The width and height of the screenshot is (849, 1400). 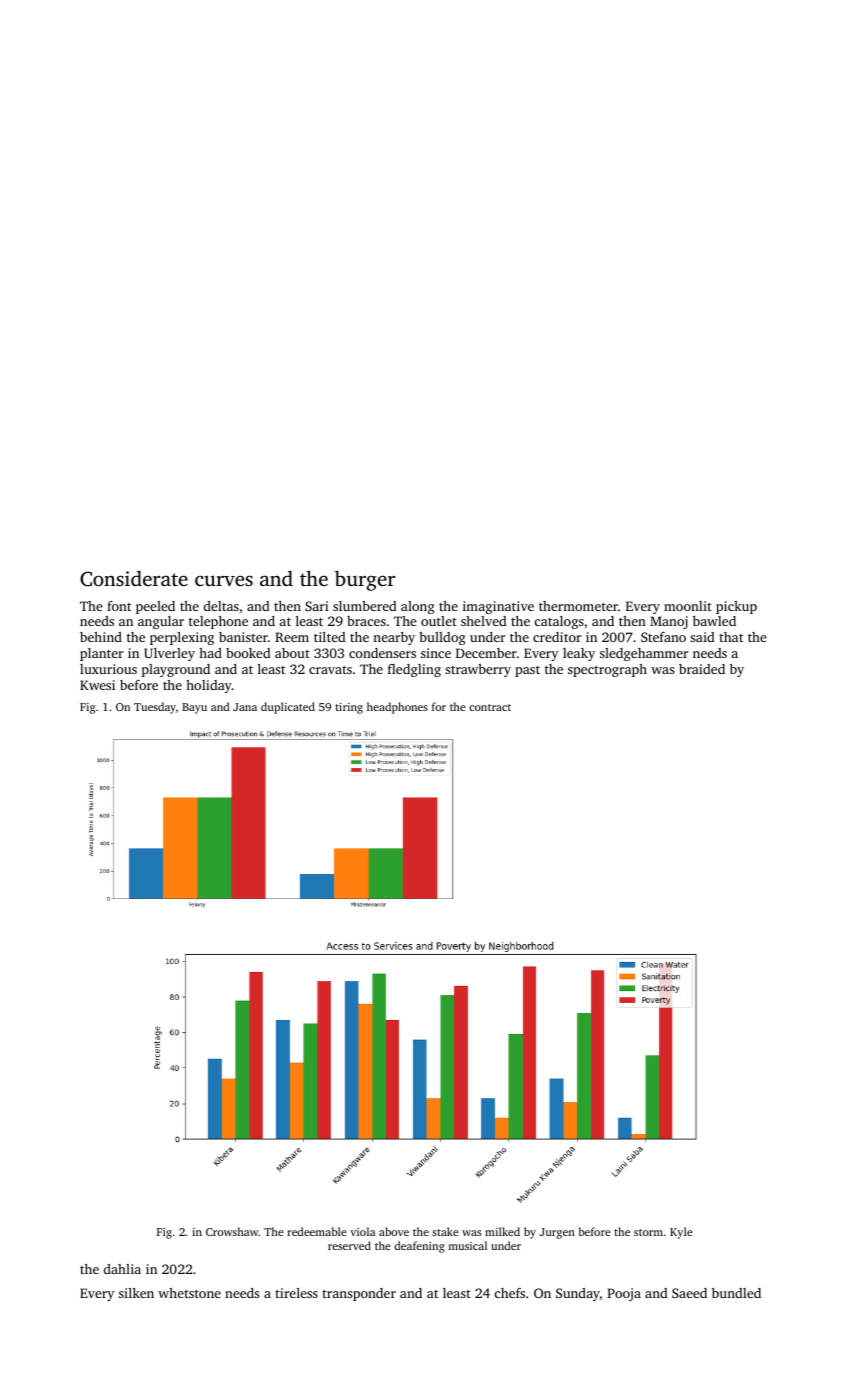 What do you see at coordinates (136, 1293) in the screenshot?
I see `silken` at bounding box center [136, 1293].
